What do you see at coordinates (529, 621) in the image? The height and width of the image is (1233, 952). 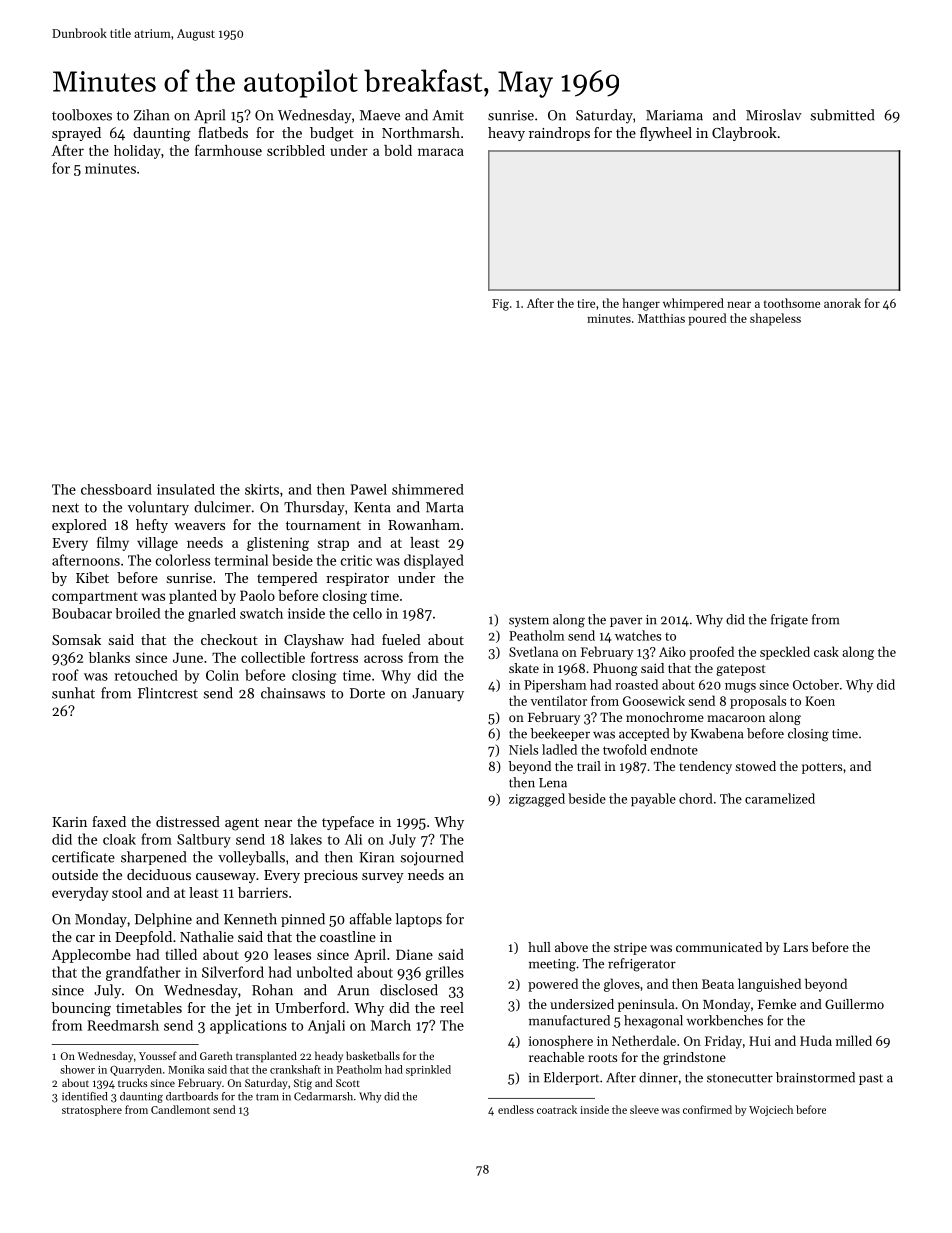 I see `system` at bounding box center [529, 621].
